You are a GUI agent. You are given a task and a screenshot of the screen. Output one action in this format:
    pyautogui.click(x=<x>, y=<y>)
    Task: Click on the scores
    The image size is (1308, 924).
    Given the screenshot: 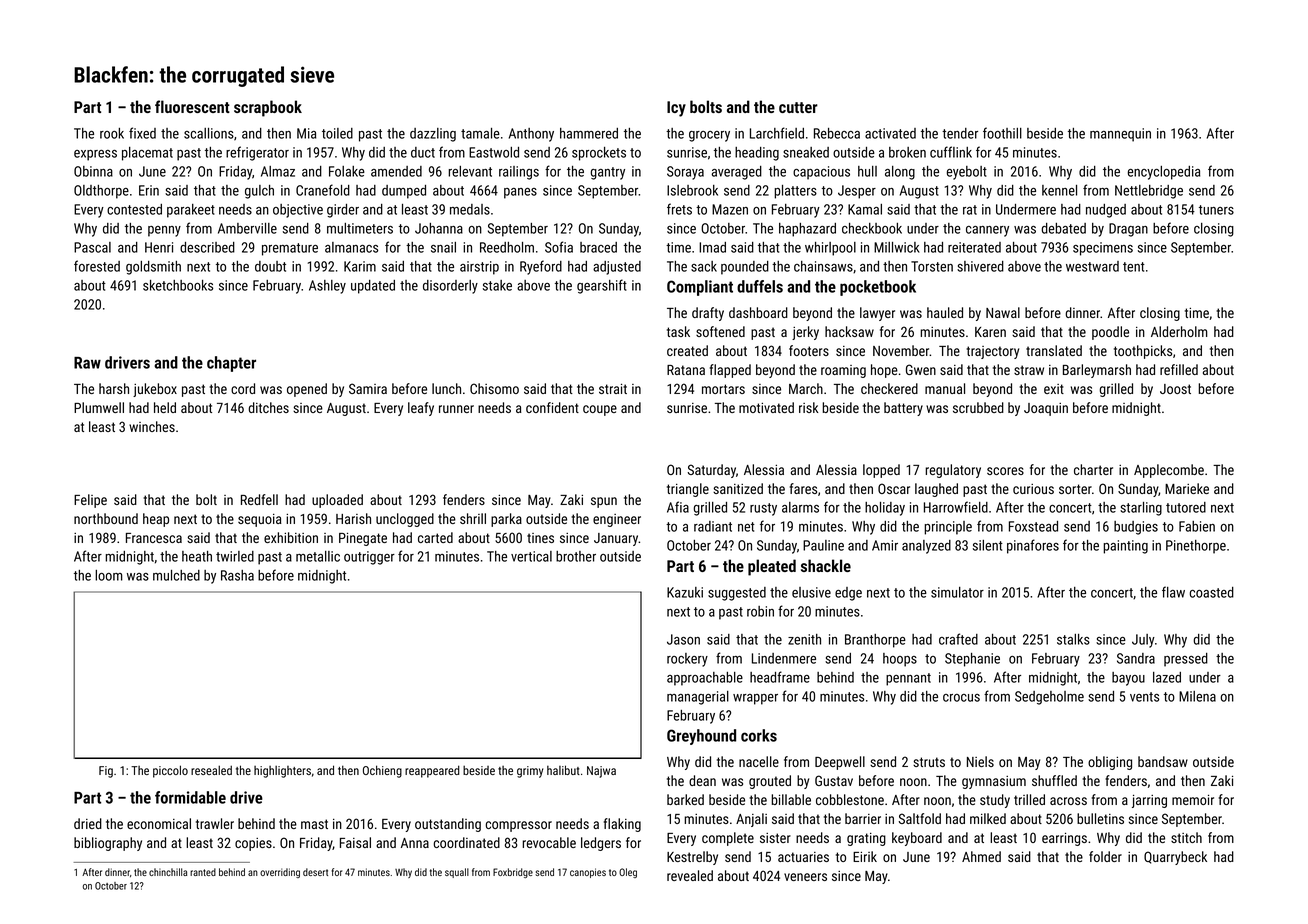 What is the action you would take?
    pyautogui.click(x=1005, y=471)
